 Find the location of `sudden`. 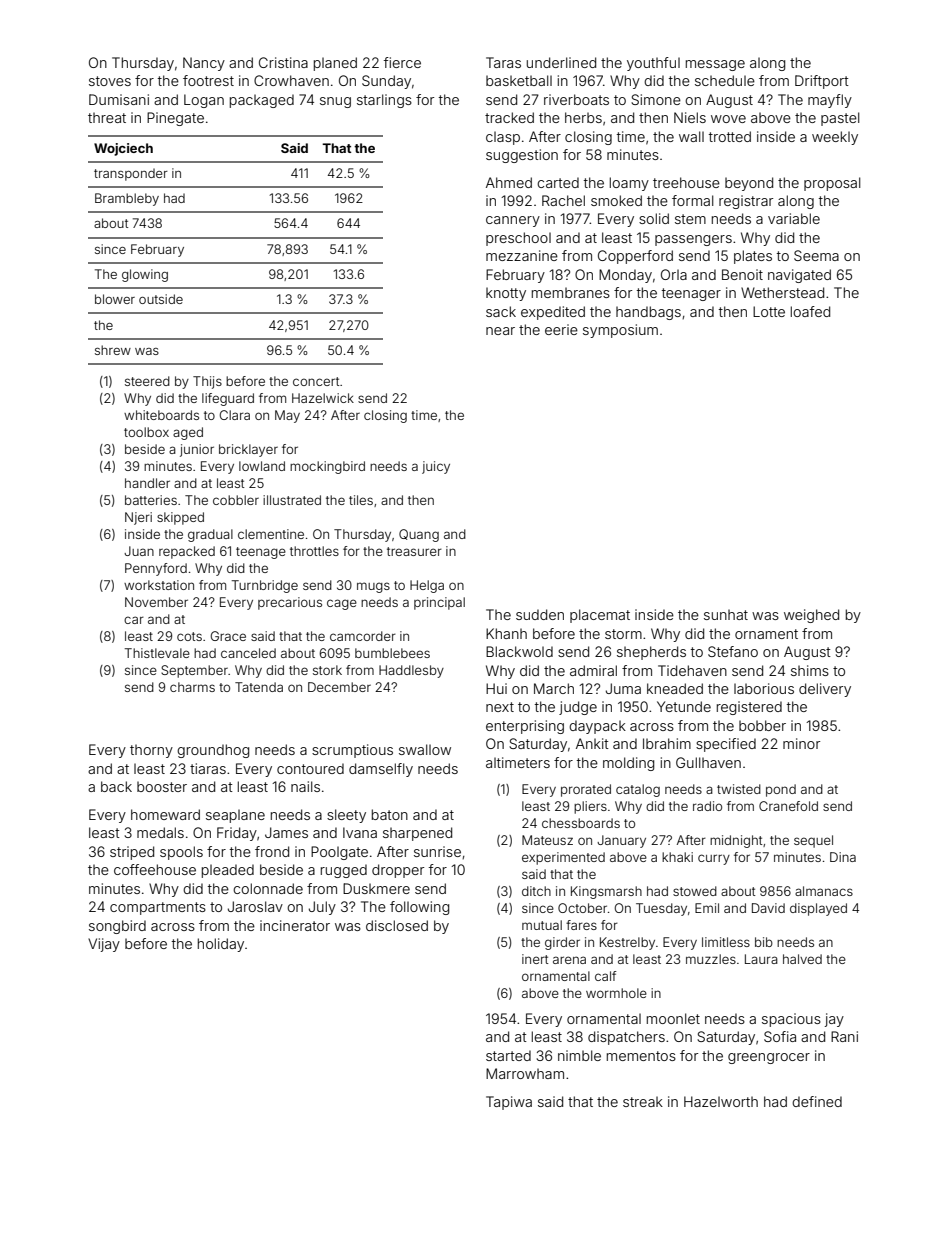

sudden is located at coordinates (540, 614).
